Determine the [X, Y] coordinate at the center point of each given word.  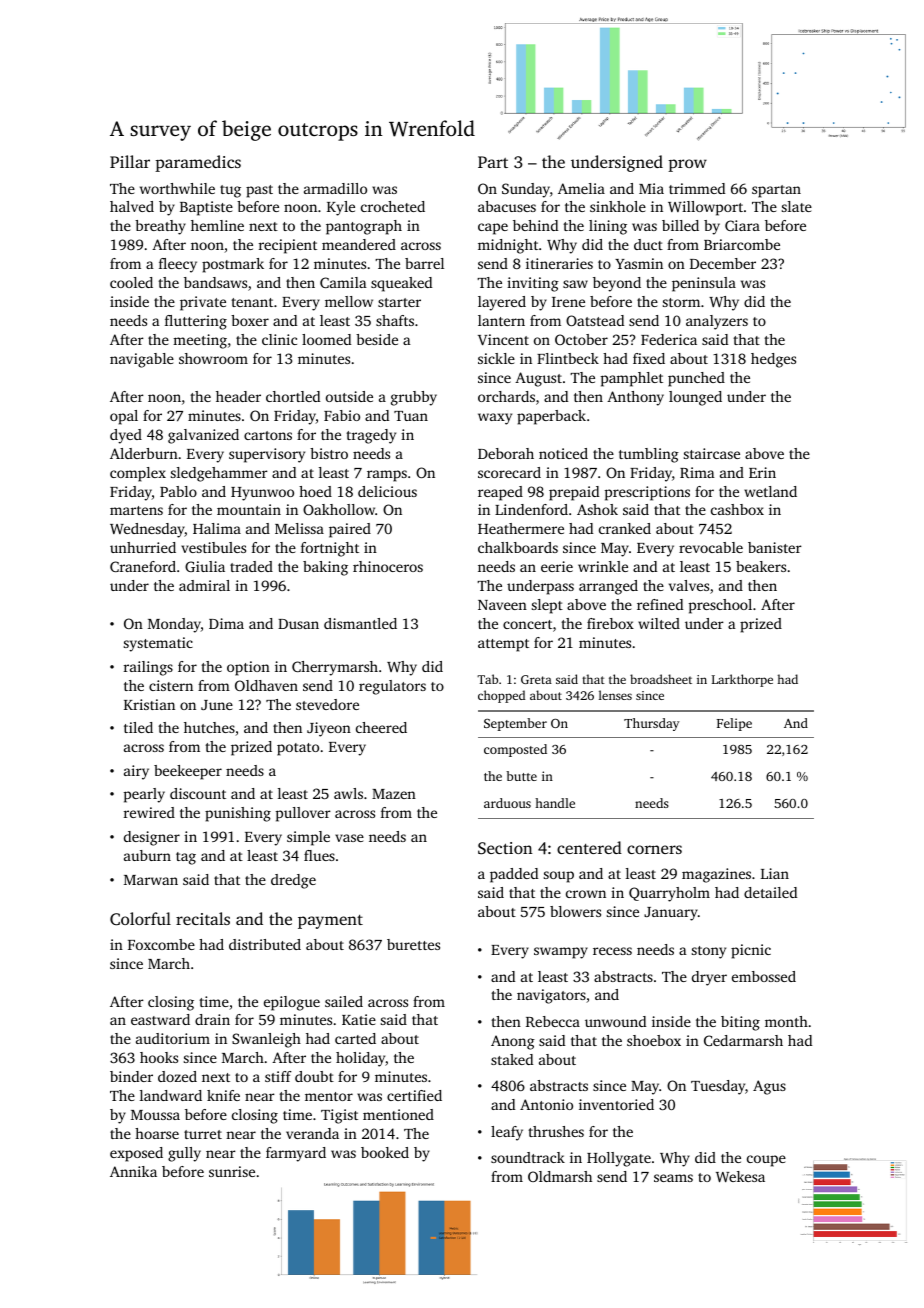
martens [136, 510]
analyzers [717, 322]
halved [132, 206]
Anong [513, 1042]
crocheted [393, 206]
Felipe [734, 724]
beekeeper [188, 772]
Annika [133, 1171]
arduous [507, 803]
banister [775, 547]
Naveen [502, 605]
